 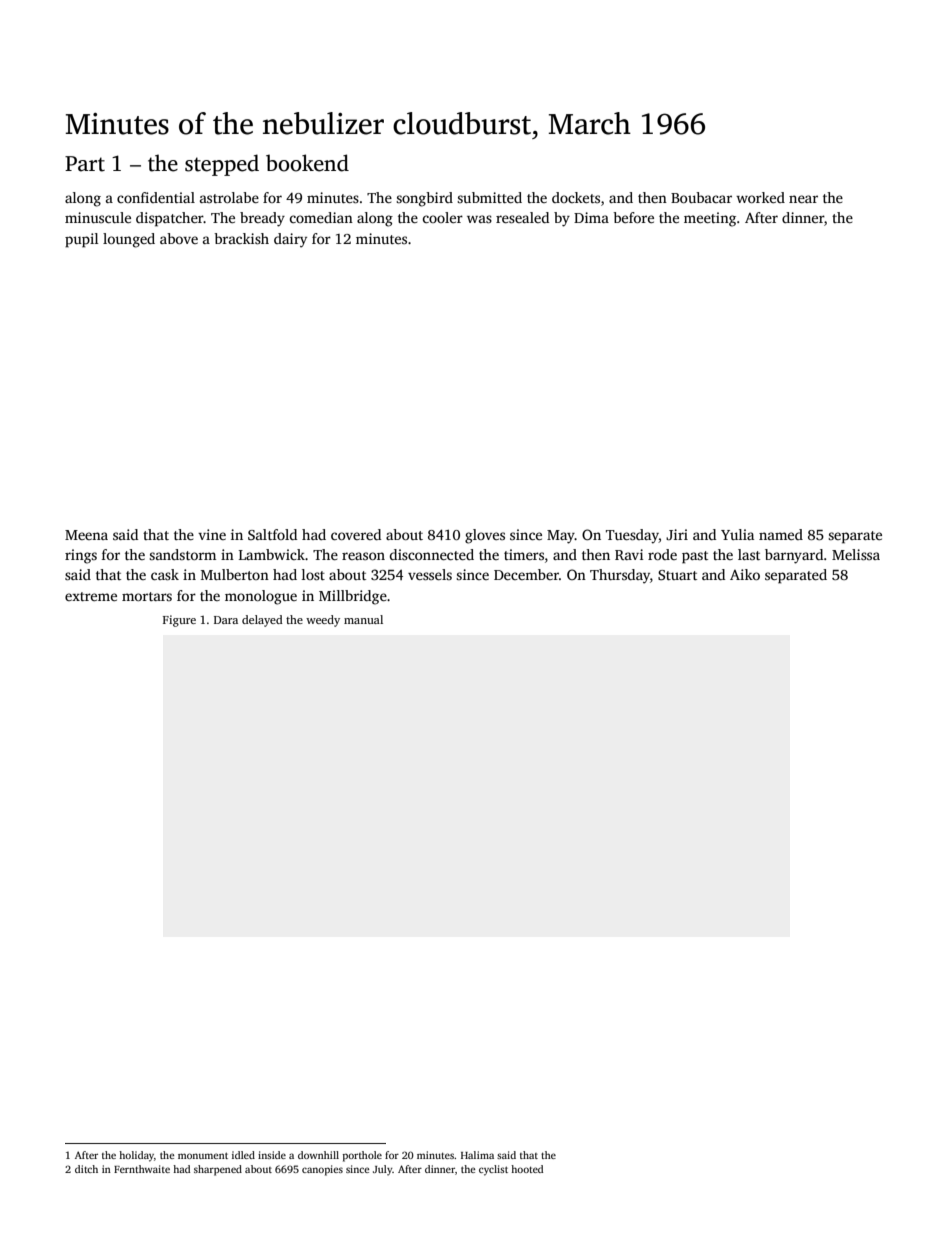 I want to click on meeting, so click(x=710, y=219).
